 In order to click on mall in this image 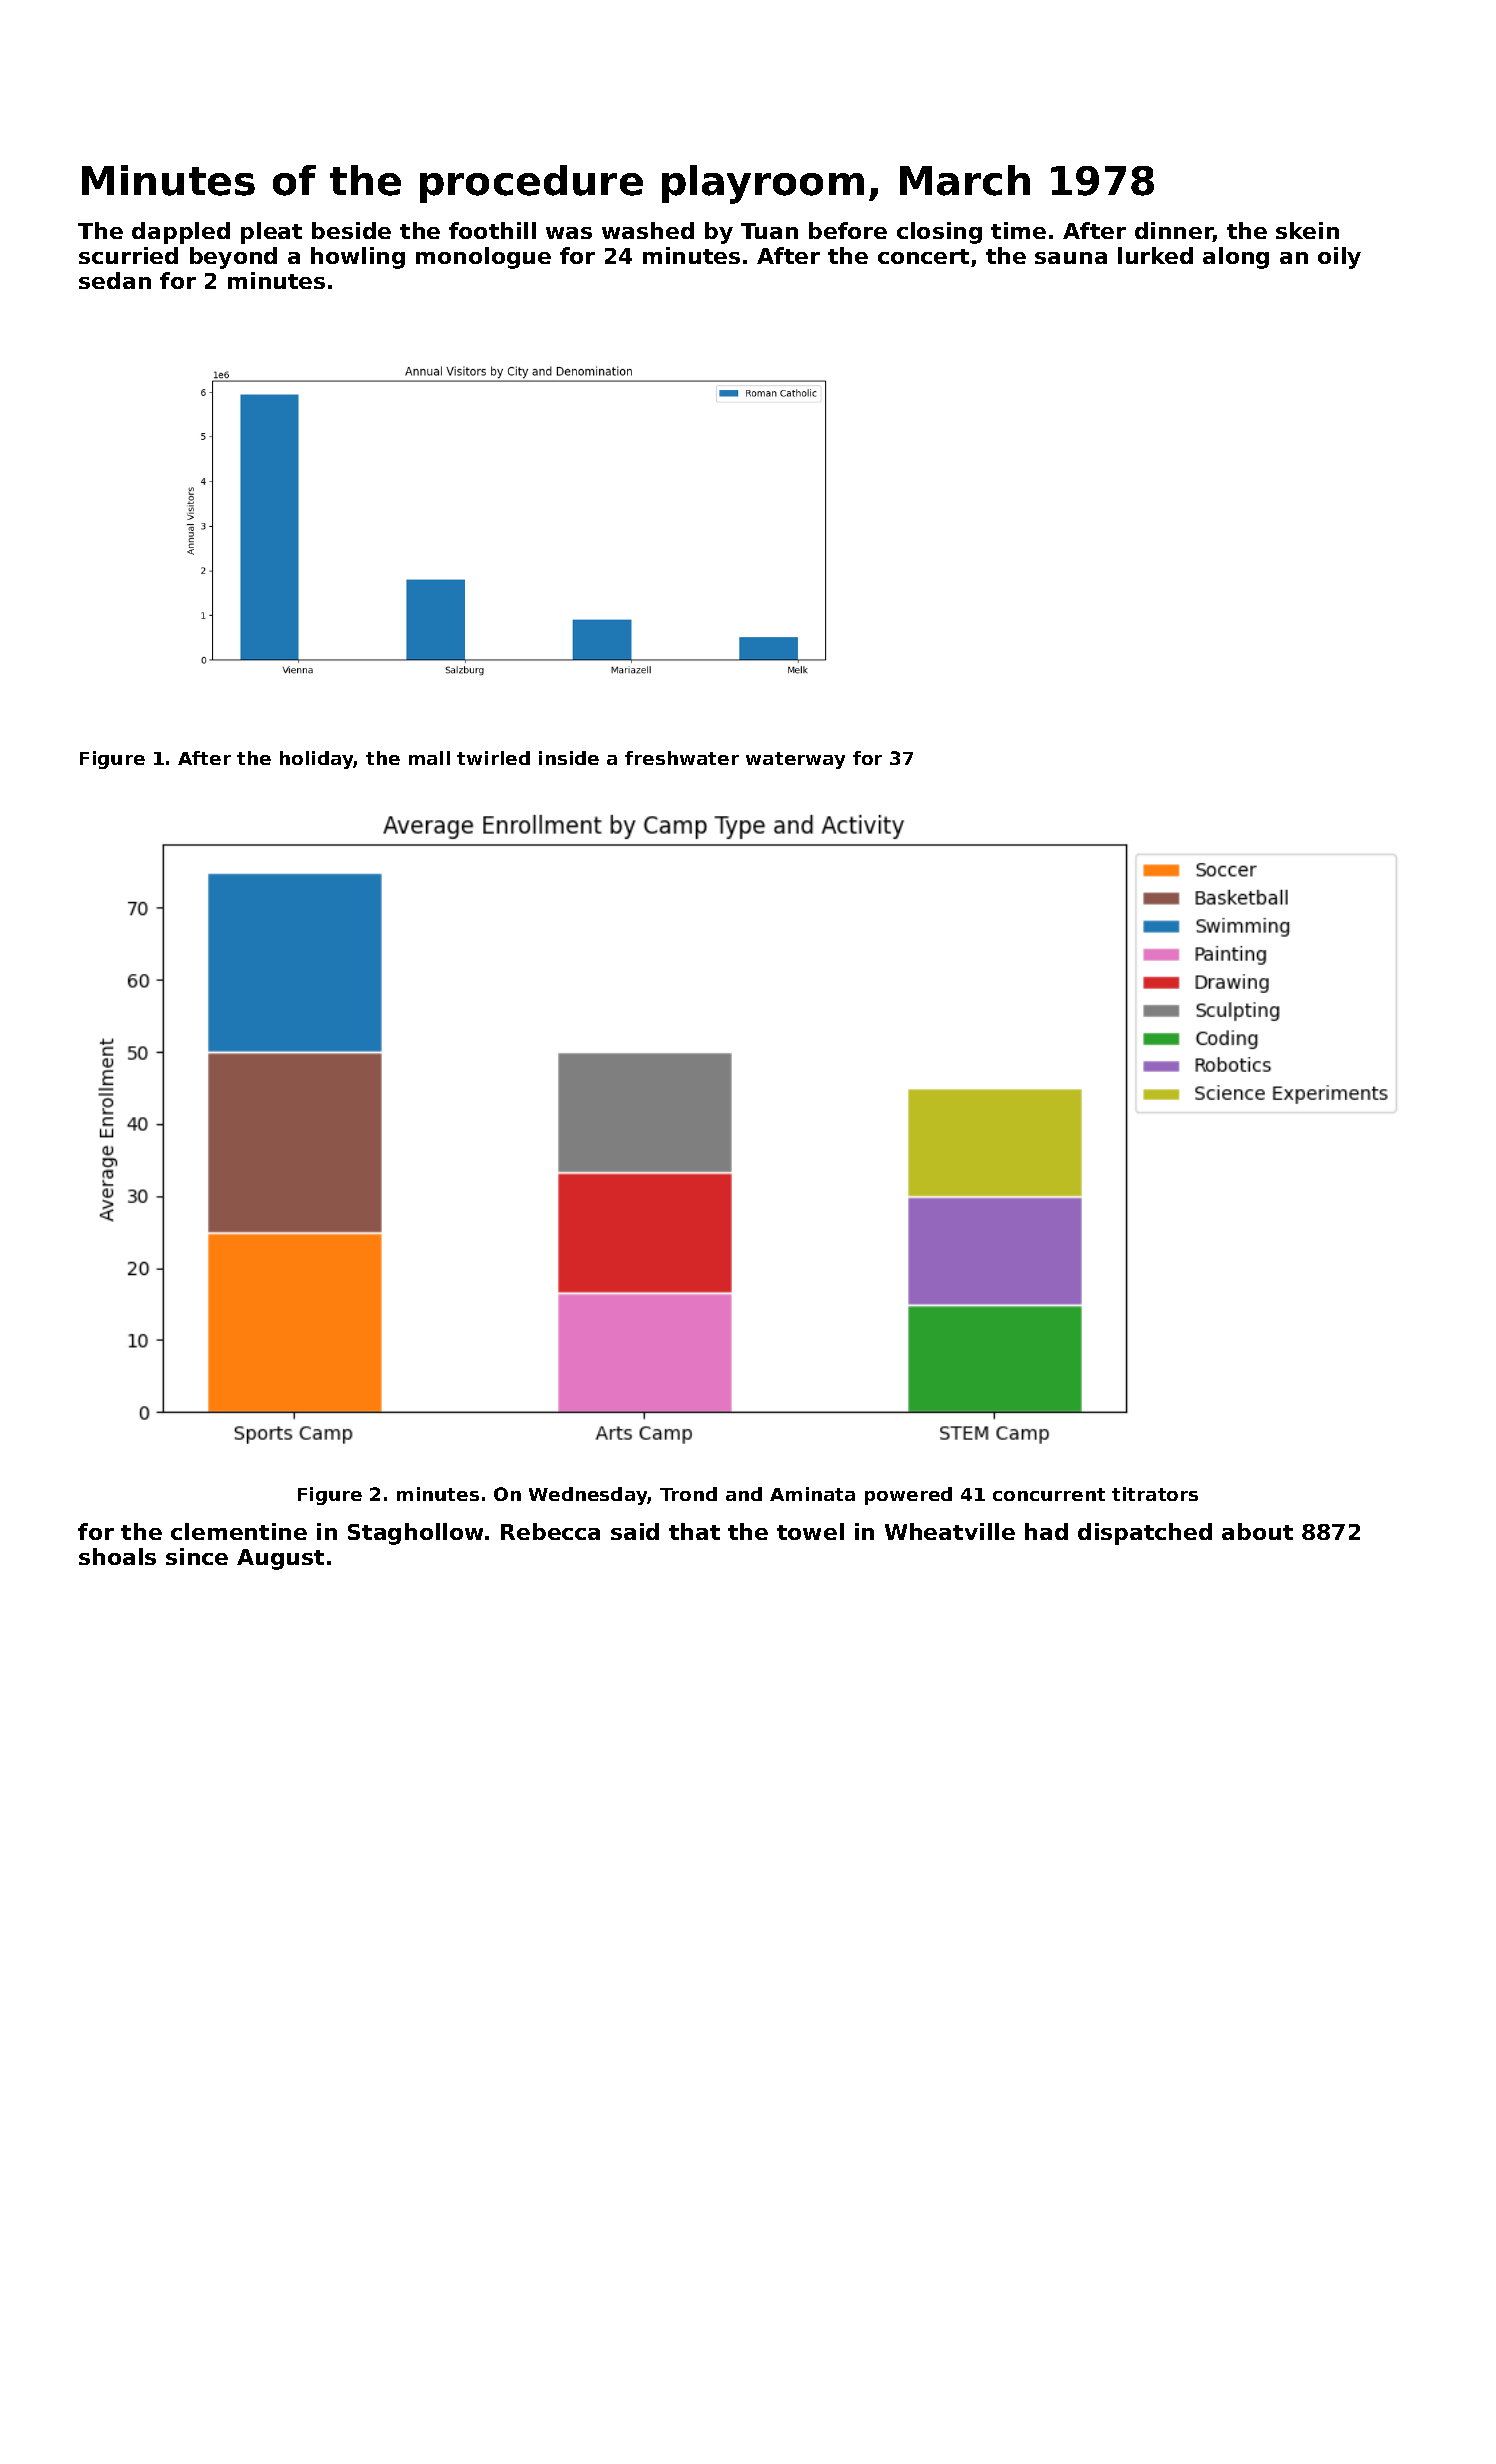, I will do `click(429, 758)`.
